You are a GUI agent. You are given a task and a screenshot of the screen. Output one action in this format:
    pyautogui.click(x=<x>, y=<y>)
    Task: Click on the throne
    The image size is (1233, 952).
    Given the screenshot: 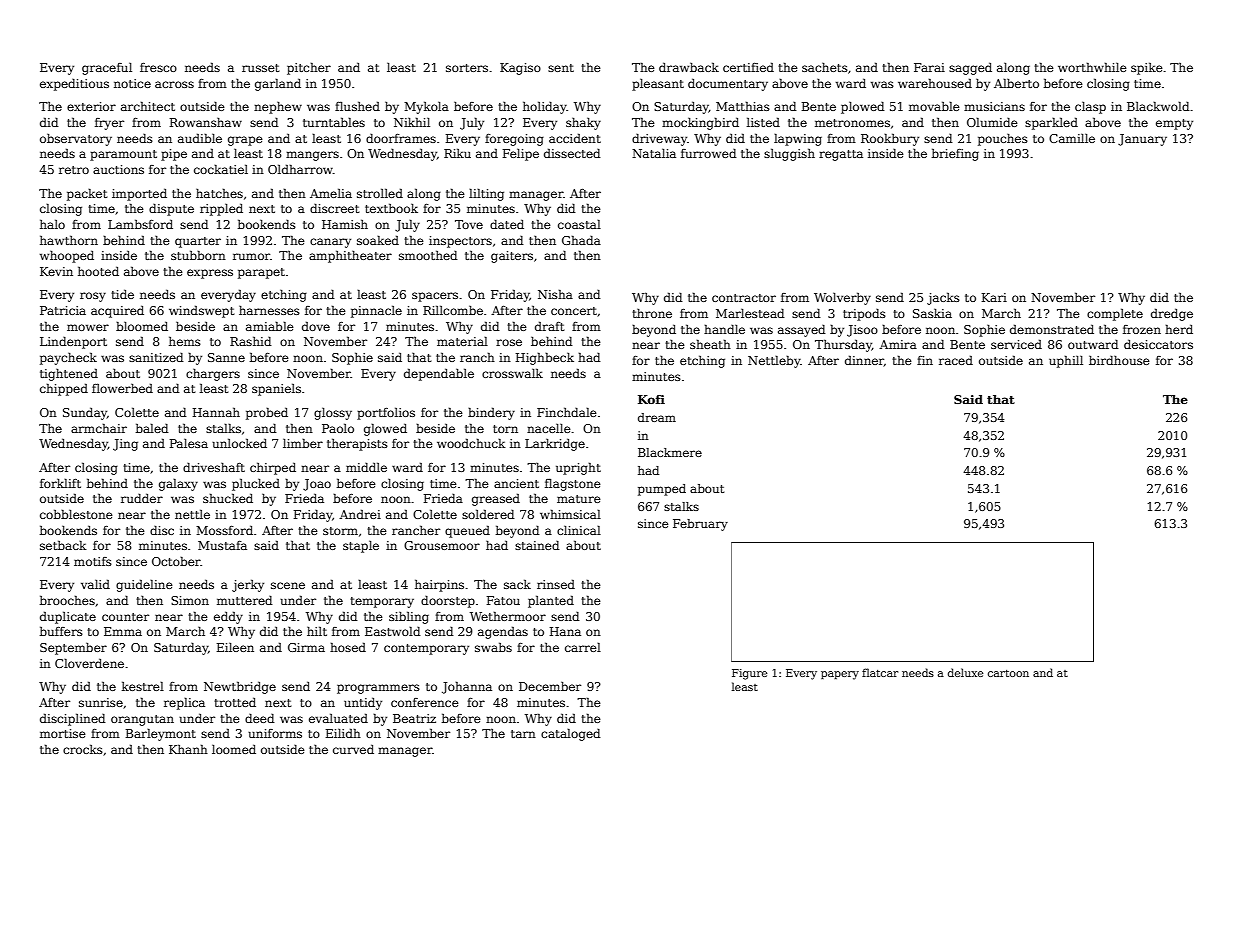 What is the action you would take?
    pyautogui.click(x=652, y=313)
